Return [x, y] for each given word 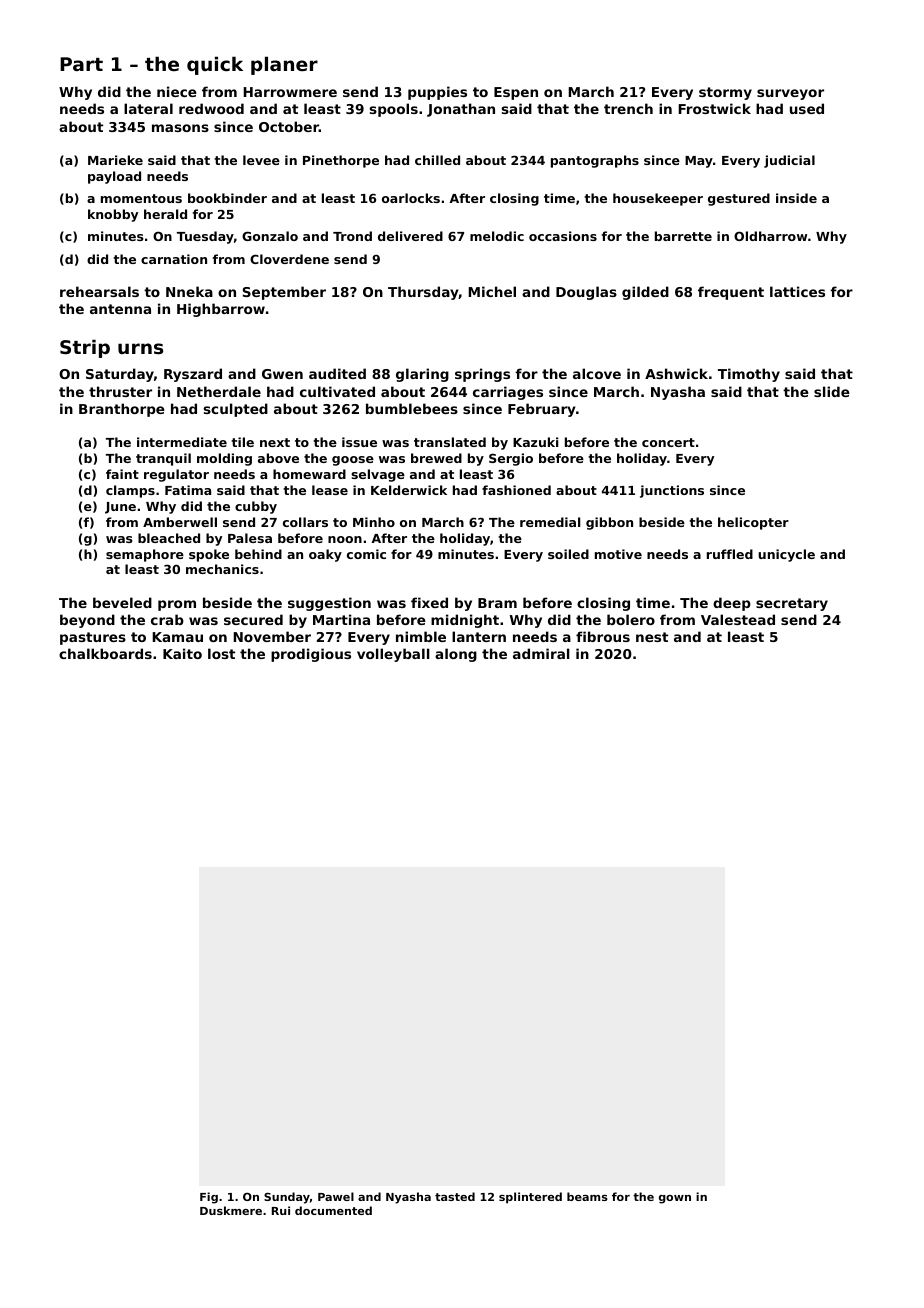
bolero [631, 619]
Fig [209, 1198]
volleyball [393, 655]
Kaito [182, 653]
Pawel [336, 1196]
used [807, 108]
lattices [797, 291]
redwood [211, 108]
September [284, 293]
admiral [541, 653]
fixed [429, 602]
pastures [93, 638]
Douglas [586, 293]
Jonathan [461, 110]
